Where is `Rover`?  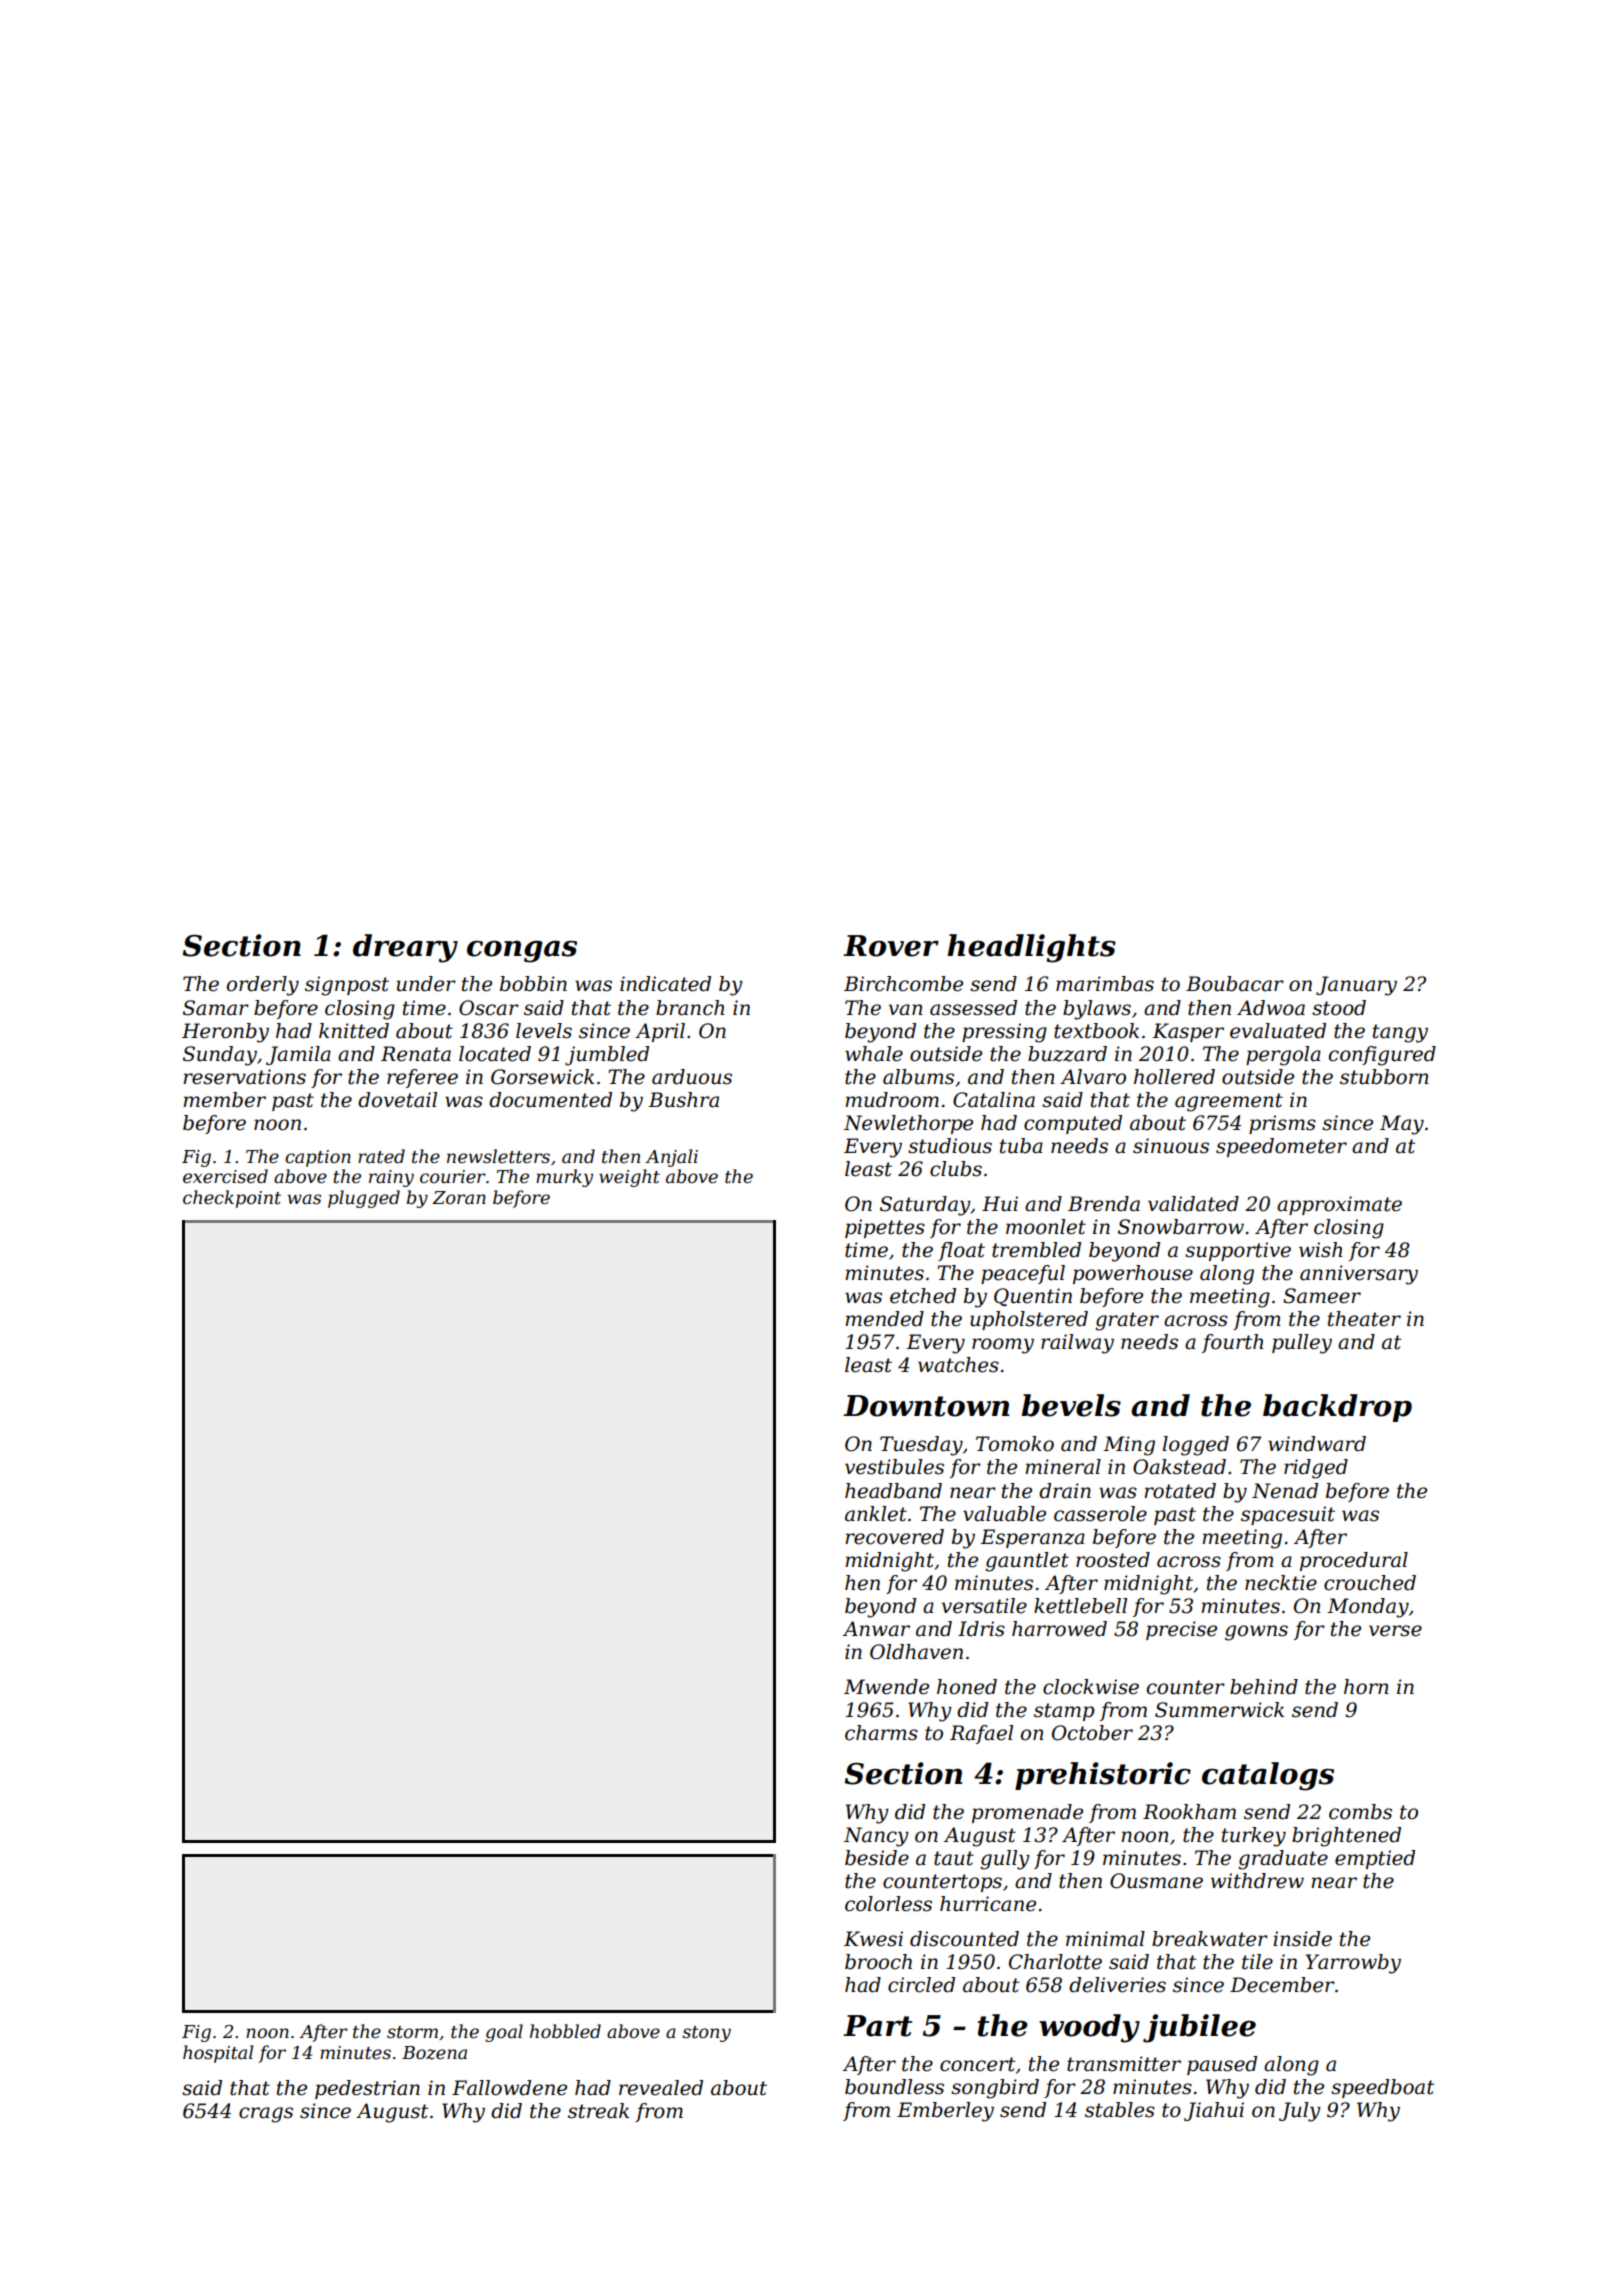
Rover is located at coordinates (891, 946).
